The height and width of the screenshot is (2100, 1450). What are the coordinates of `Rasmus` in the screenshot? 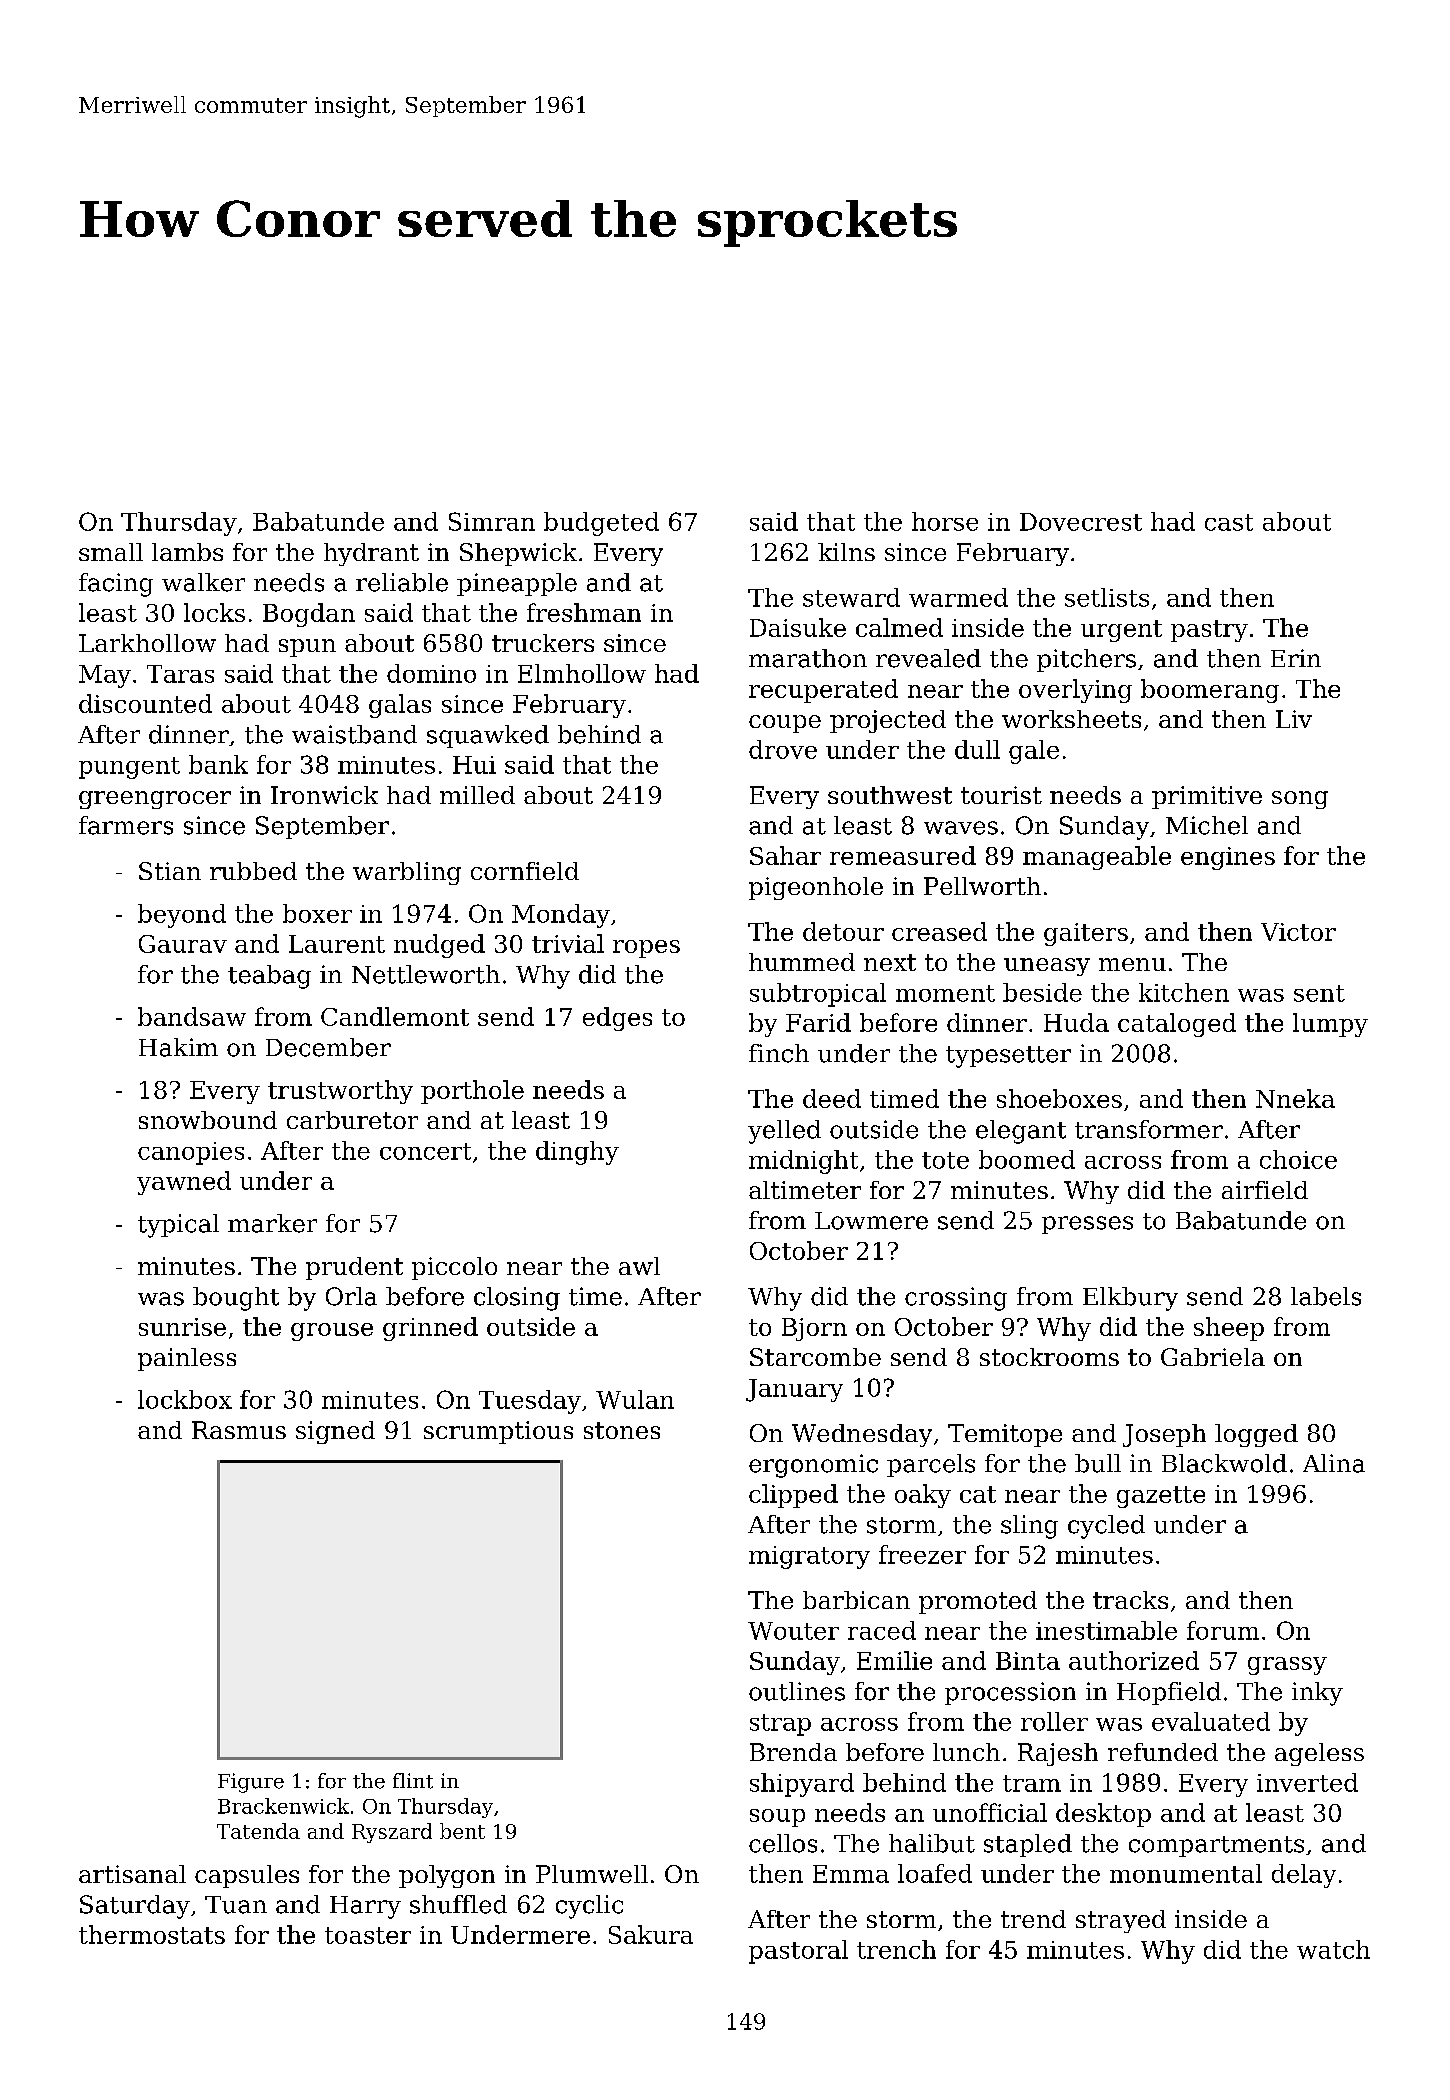 It's located at (239, 1430).
